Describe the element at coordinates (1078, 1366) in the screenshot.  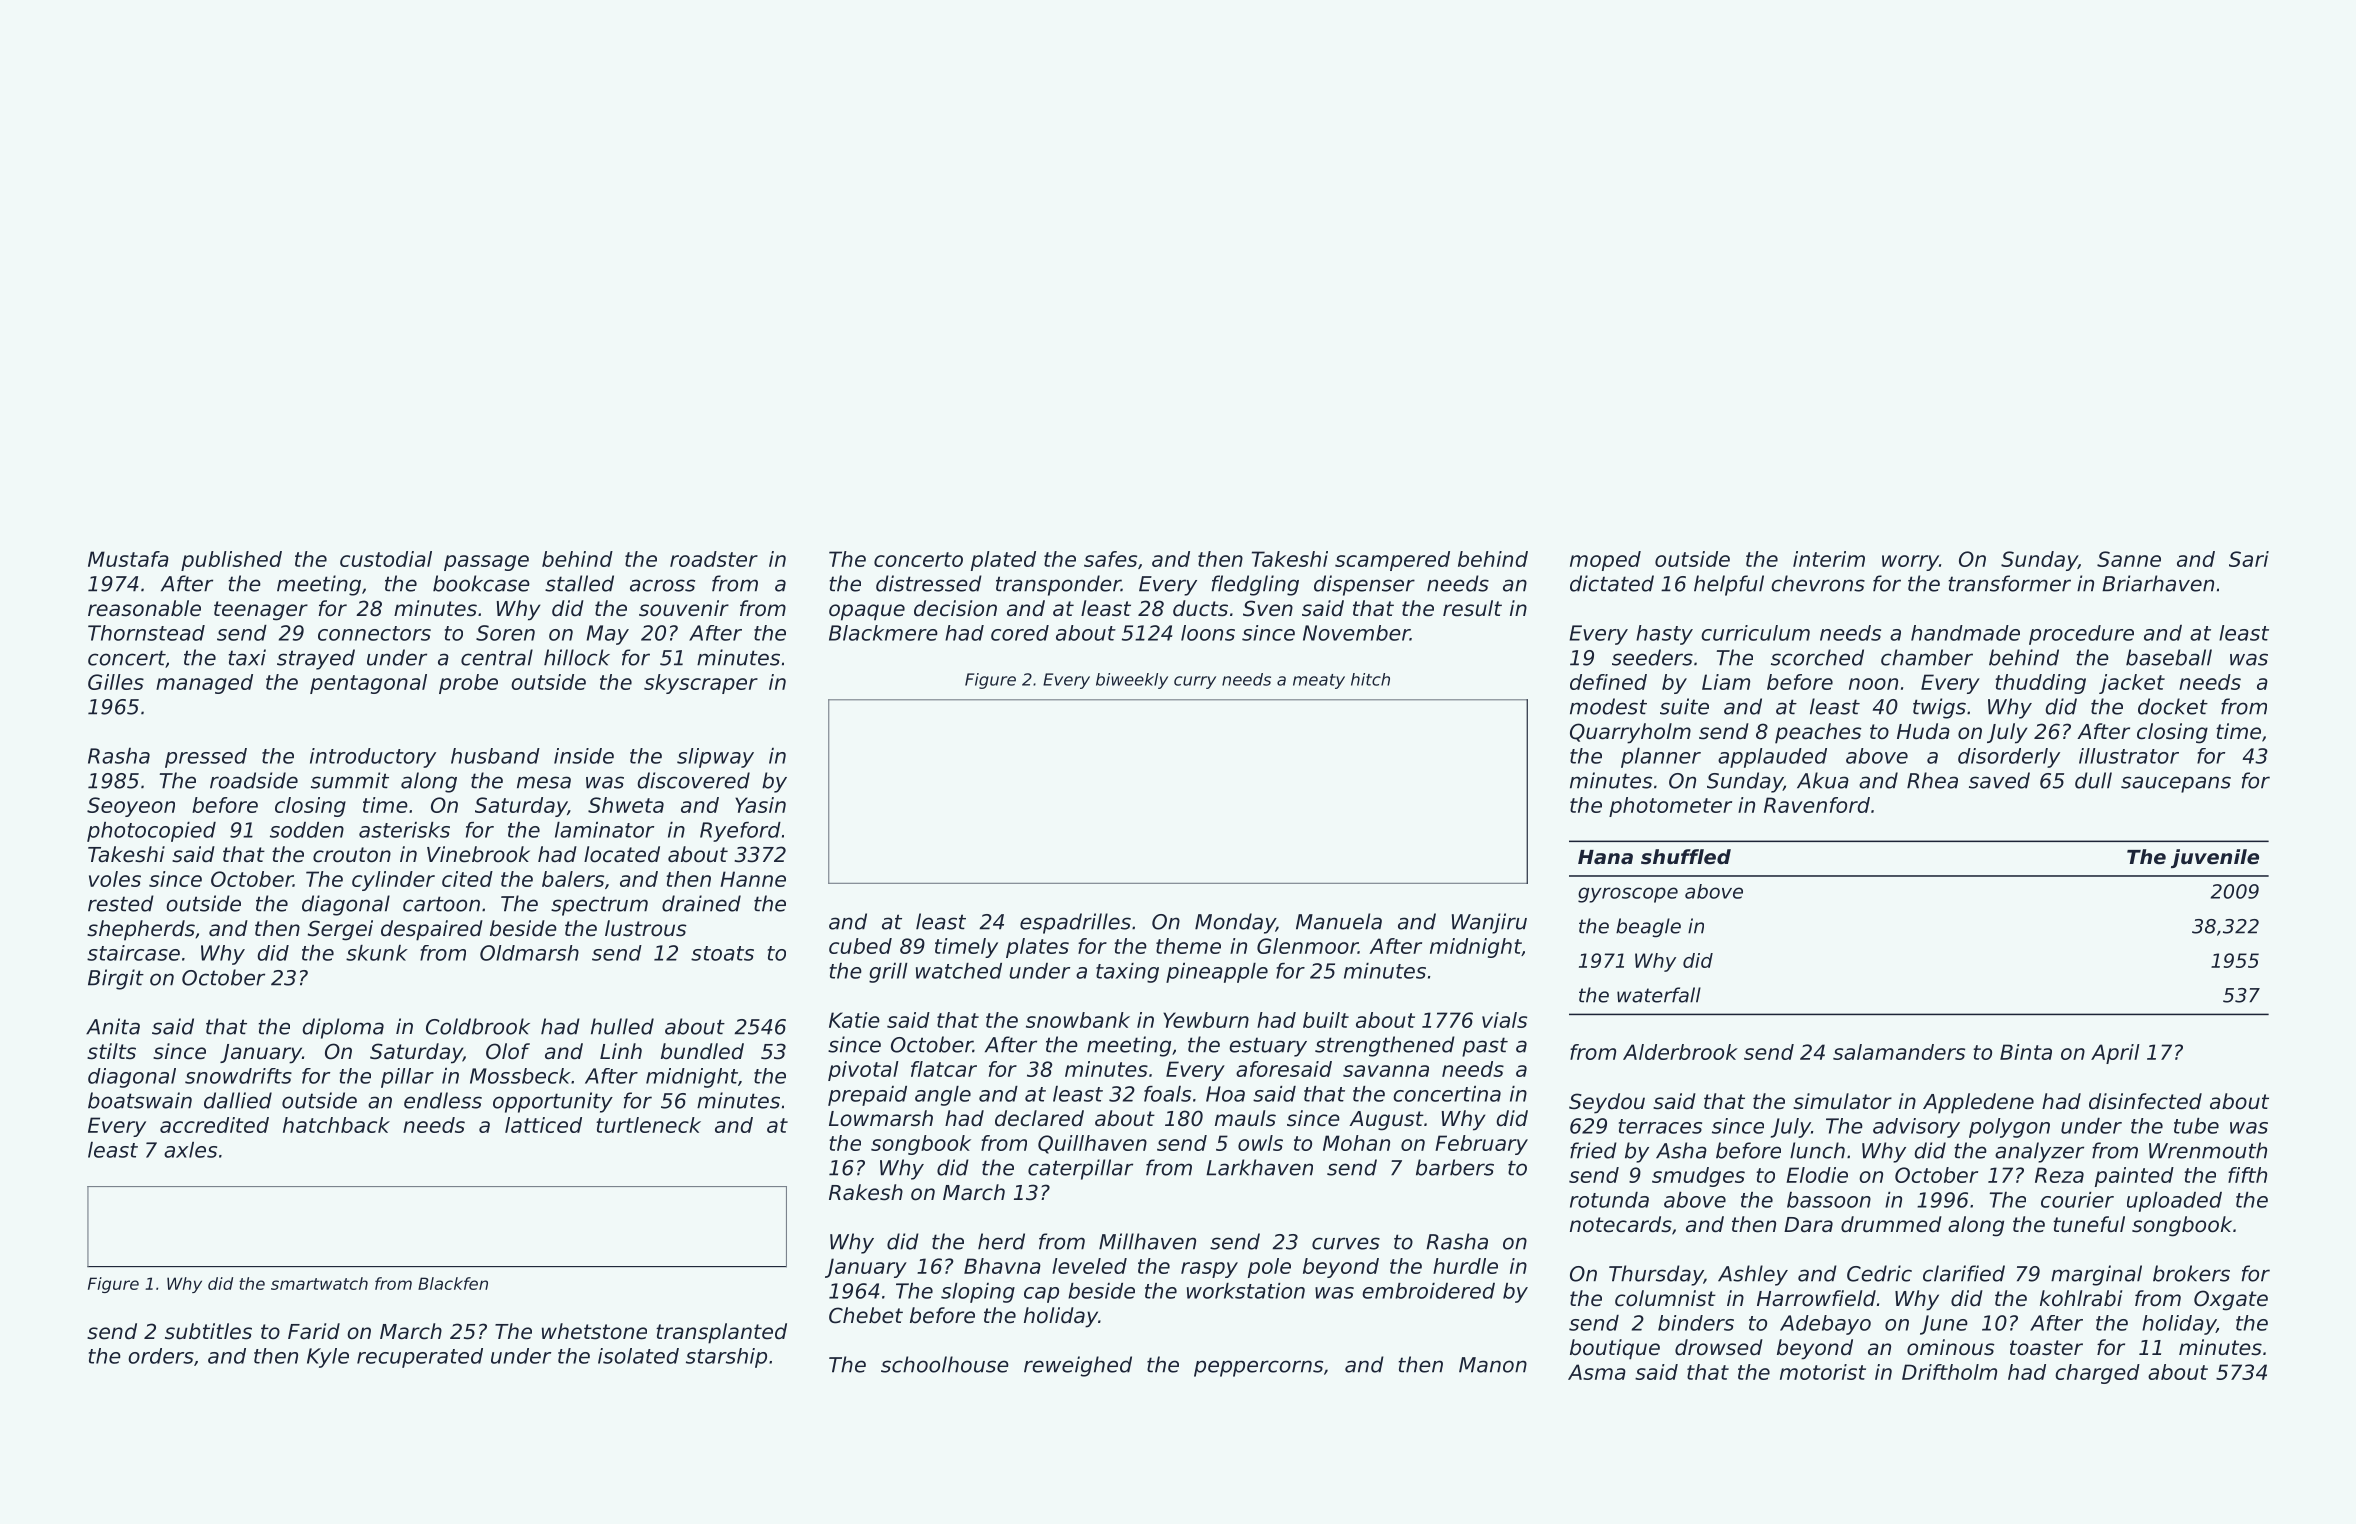
I see `reweighed` at that location.
